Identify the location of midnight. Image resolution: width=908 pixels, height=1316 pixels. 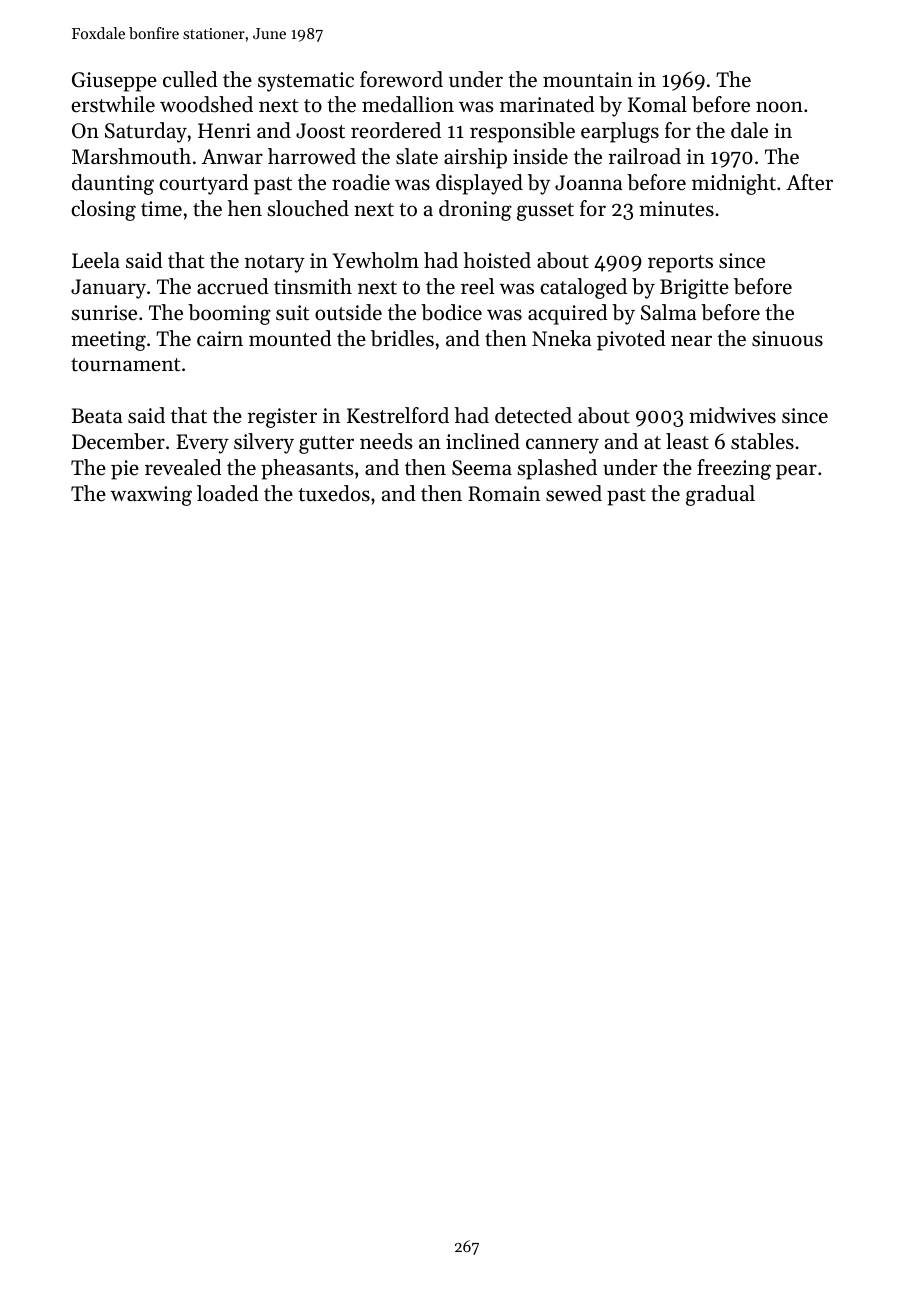
(734, 184).
